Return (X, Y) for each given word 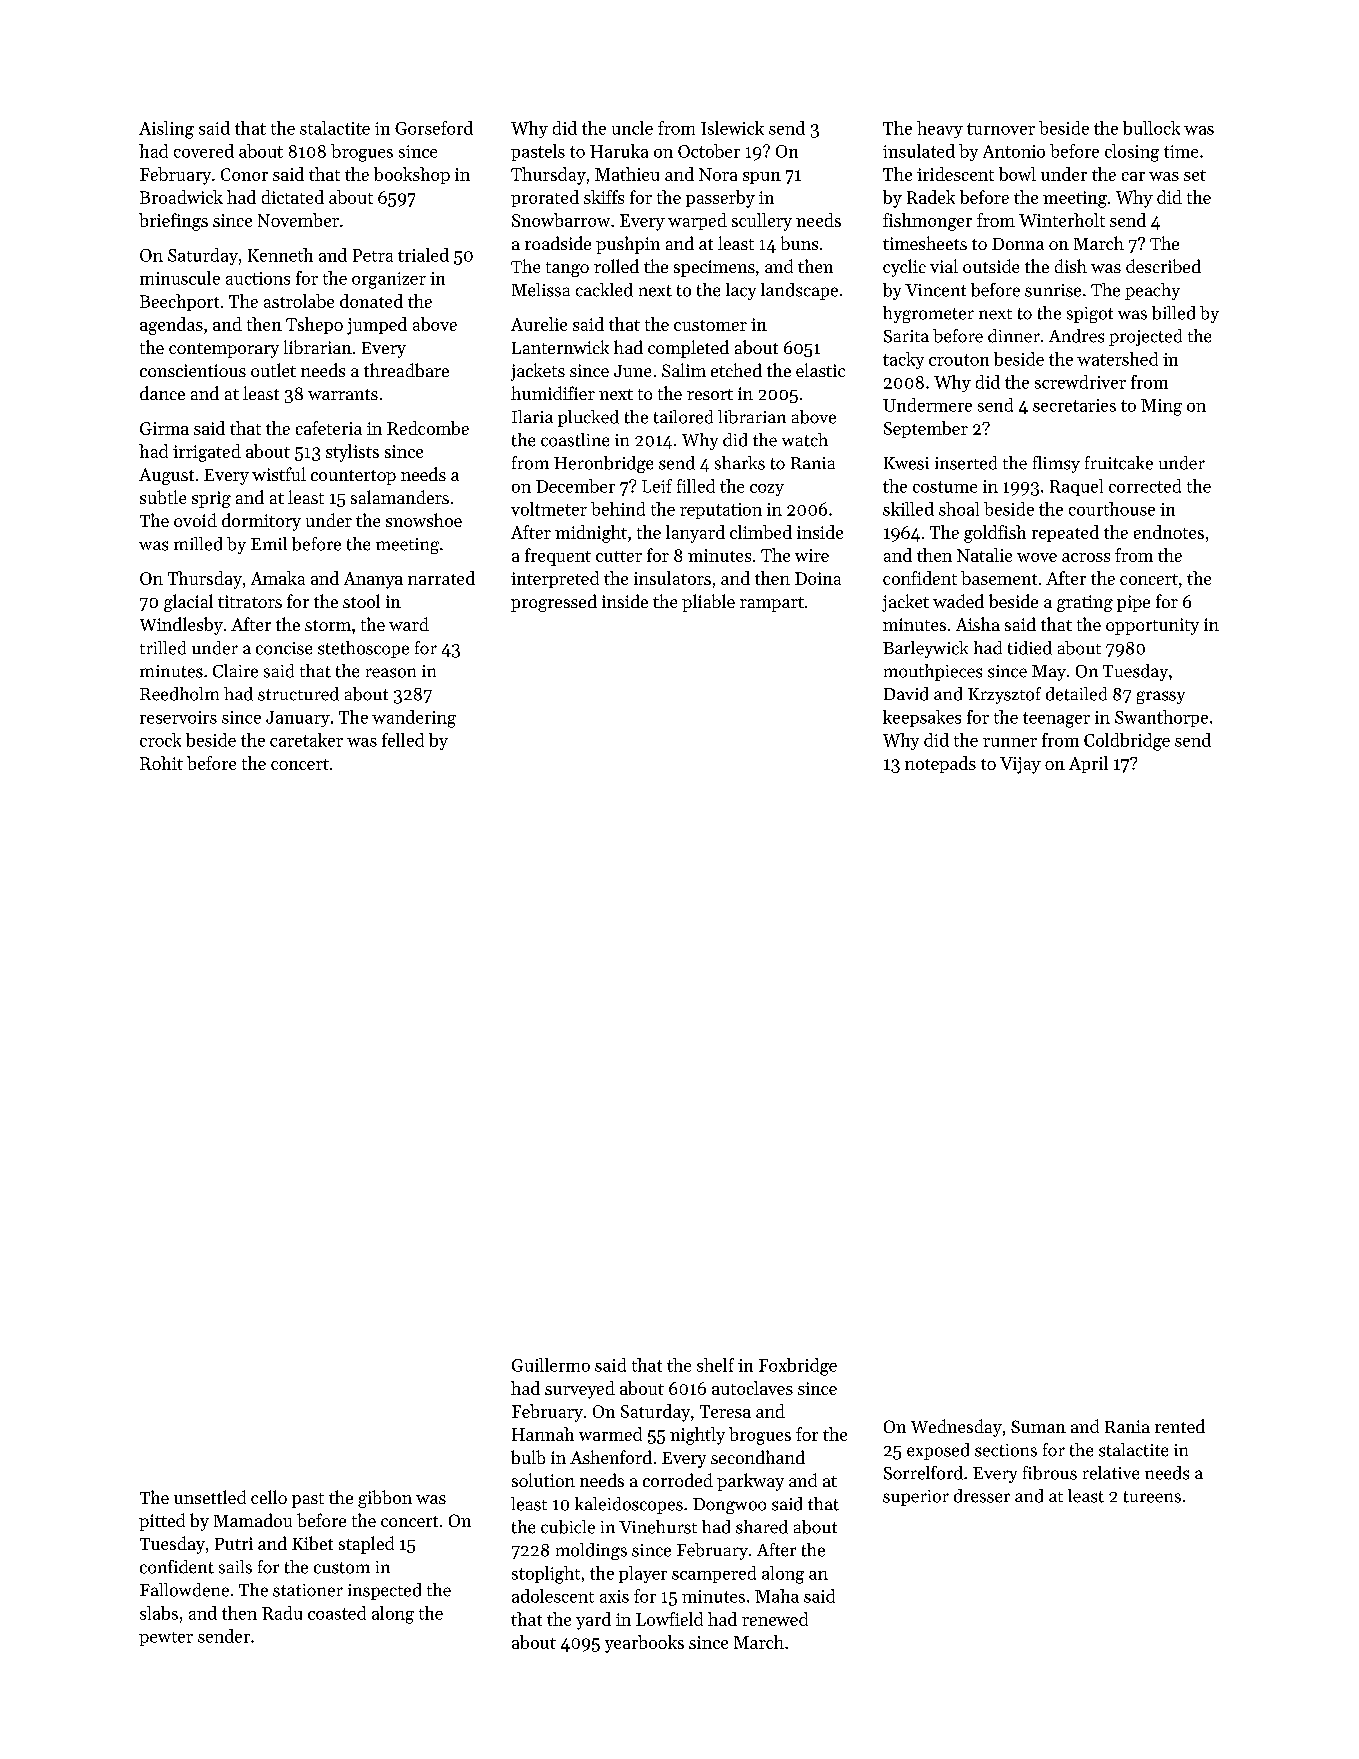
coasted (337, 1613)
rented (1180, 1426)
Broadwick (181, 197)
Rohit (161, 763)
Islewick (732, 128)
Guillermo (551, 1365)
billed (1173, 313)
